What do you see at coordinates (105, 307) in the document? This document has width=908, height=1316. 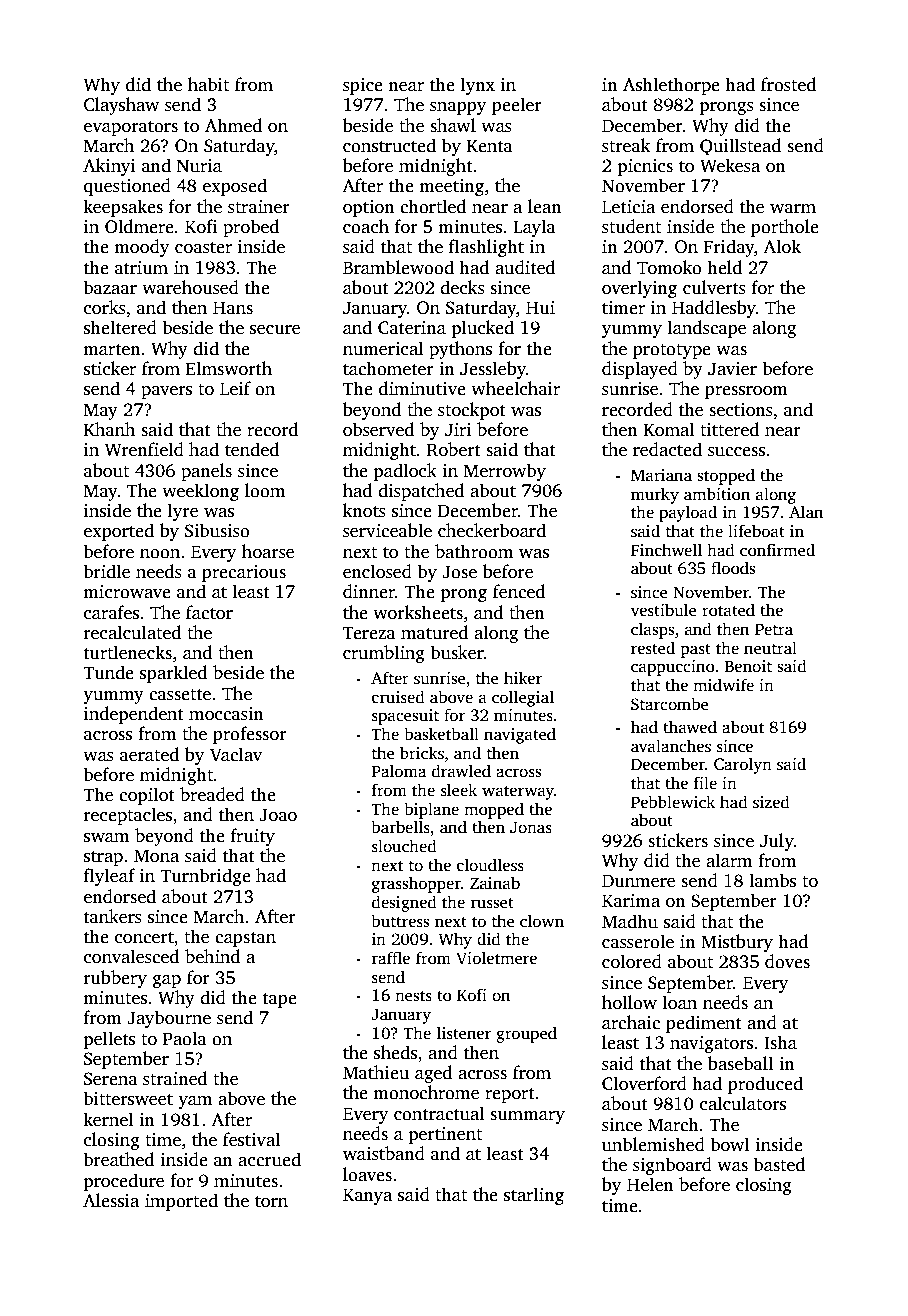 I see `corks` at bounding box center [105, 307].
